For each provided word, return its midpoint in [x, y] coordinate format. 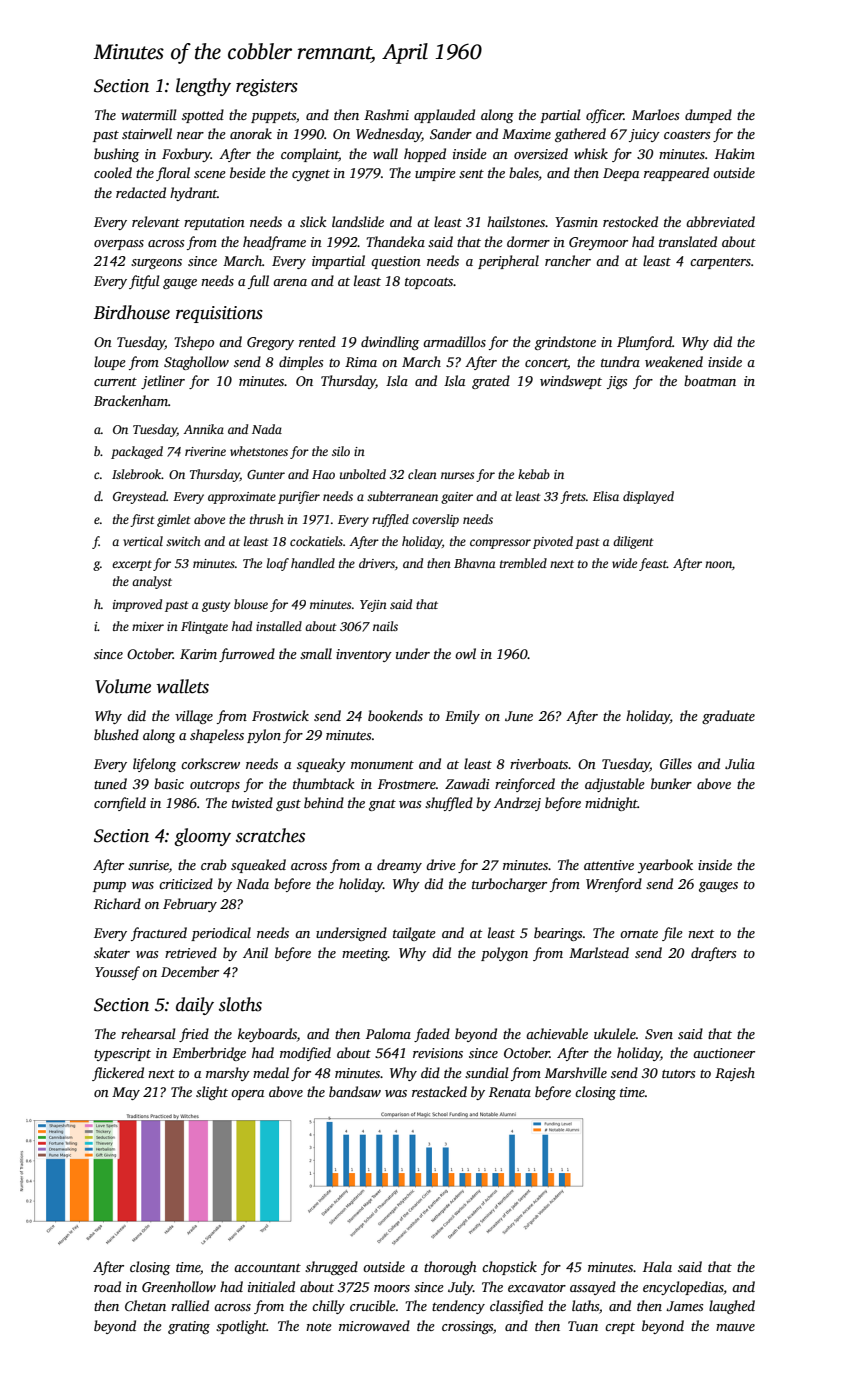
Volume [123, 686]
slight [212, 1093]
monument [382, 764]
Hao [323, 474]
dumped [708, 116]
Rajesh [735, 1074]
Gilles [676, 763]
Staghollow [196, 363]
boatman [710, 380]
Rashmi [386, 114]
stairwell [147, 133]
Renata [510, 1092]
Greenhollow [179, 1286]
